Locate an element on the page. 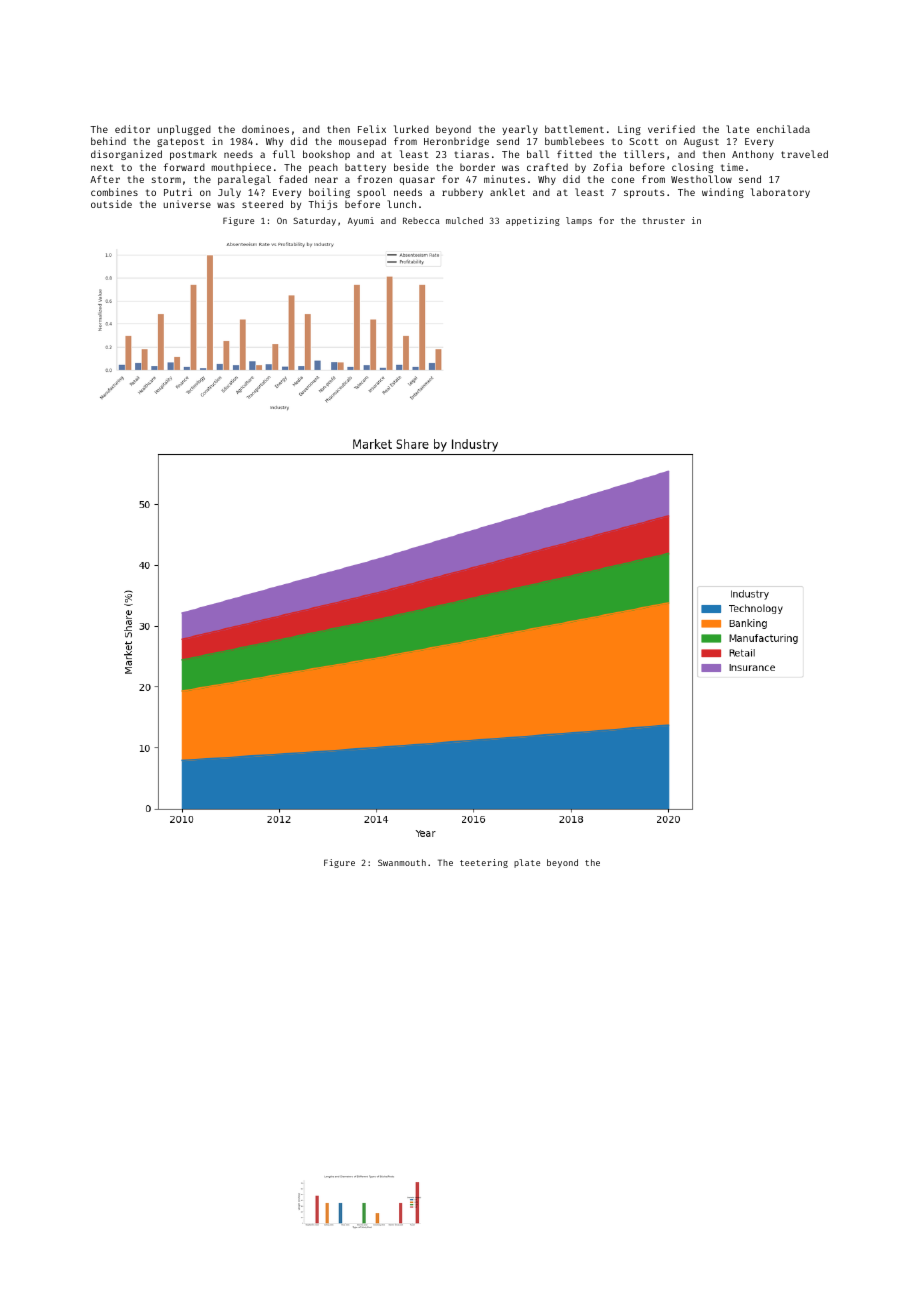 Image resolution: width=924 pixels, height=1308 pixels. Rebecca is located at coordinates (421, 220).
